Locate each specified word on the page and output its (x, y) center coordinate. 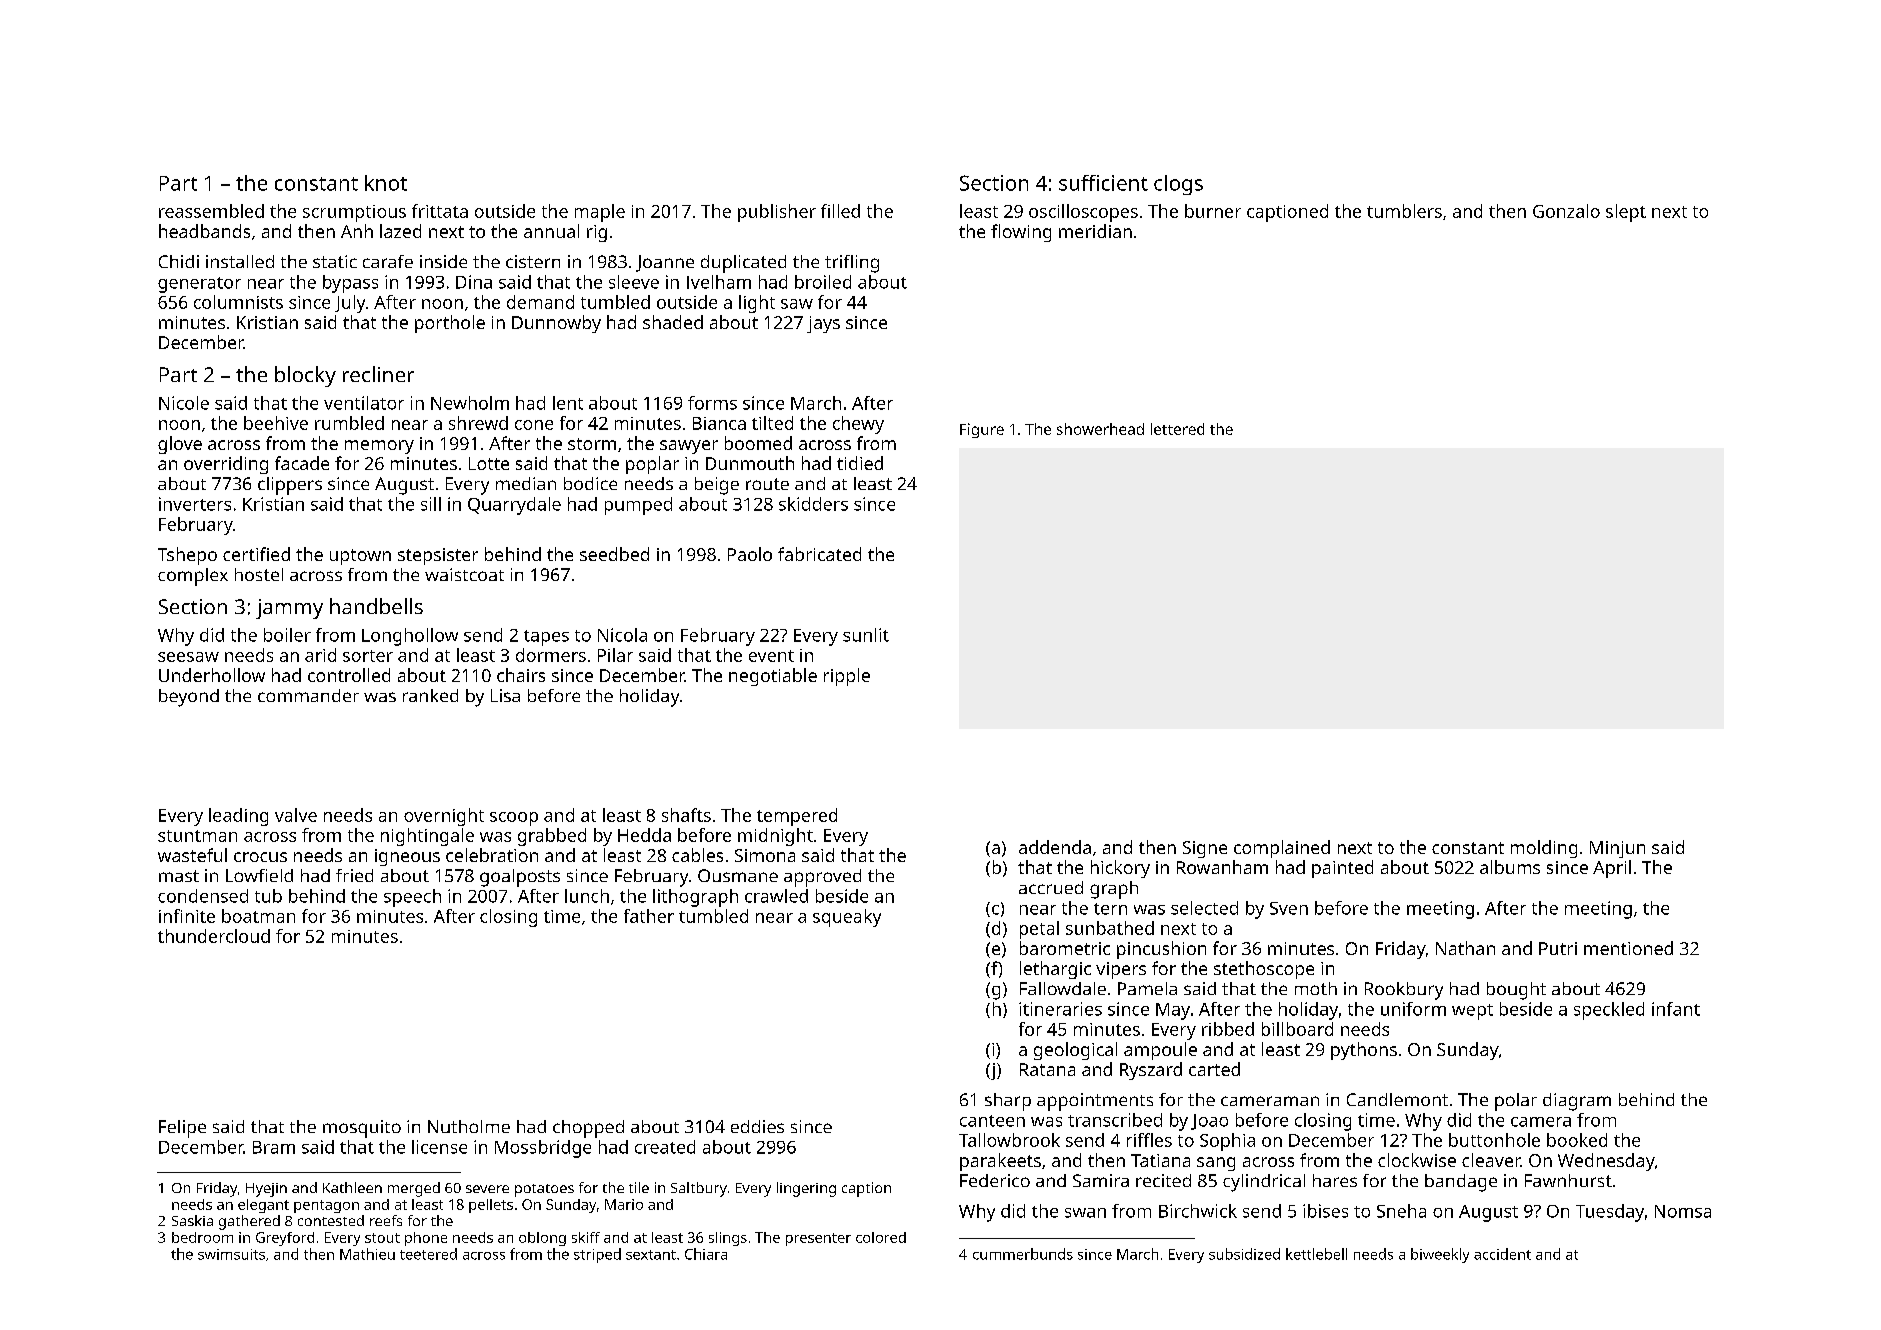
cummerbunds (1023, 1254)
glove (180, 445)
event (771, 656)
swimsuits (231, 1254)
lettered (1177, 429)
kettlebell (1316, 1254)
